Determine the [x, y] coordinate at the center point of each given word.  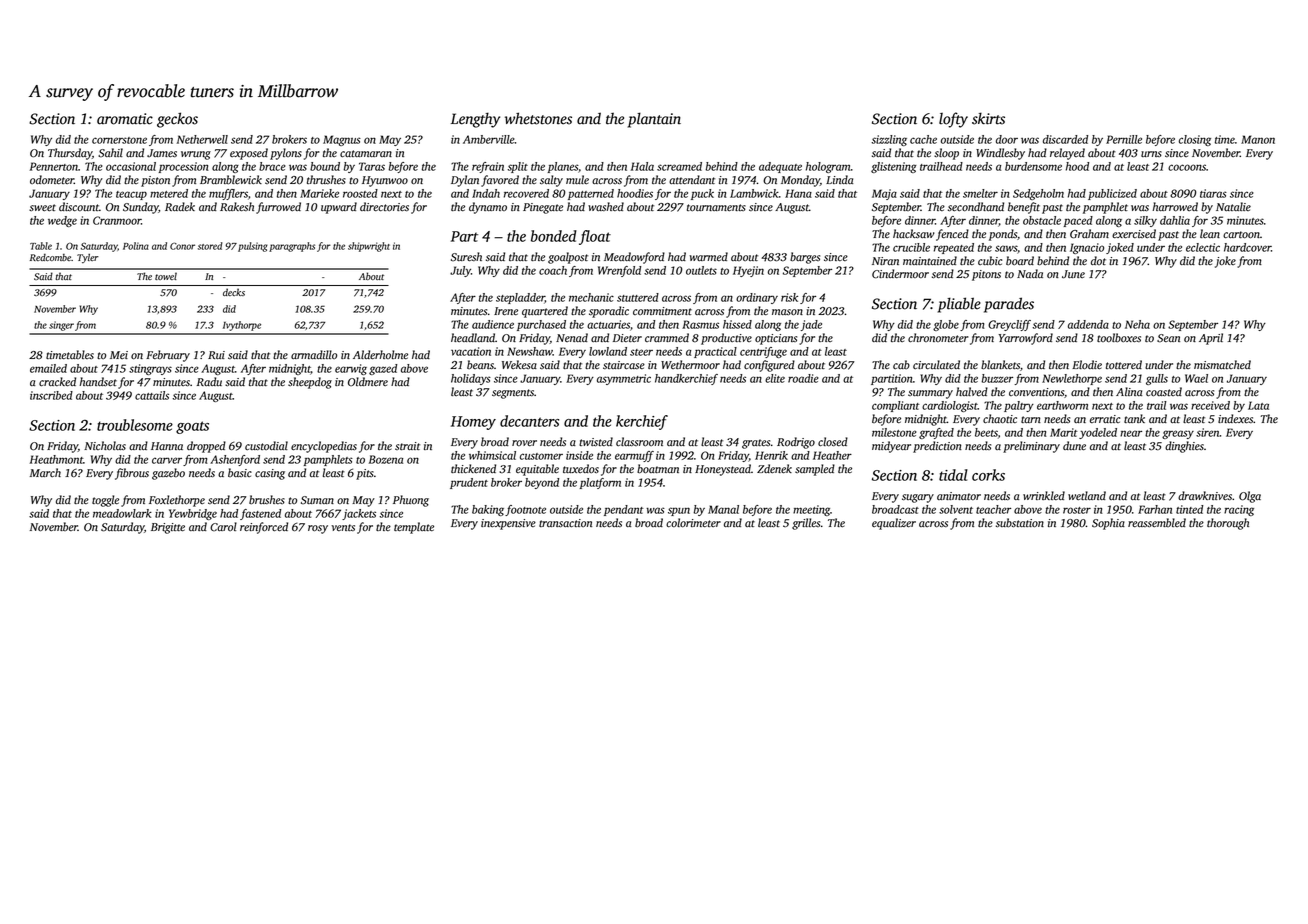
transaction [565, 523]
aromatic [125, 119]
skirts [988, 118]
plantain [654, 120]
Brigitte [168, 528]
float [595, 237]
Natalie [1233, 206]
